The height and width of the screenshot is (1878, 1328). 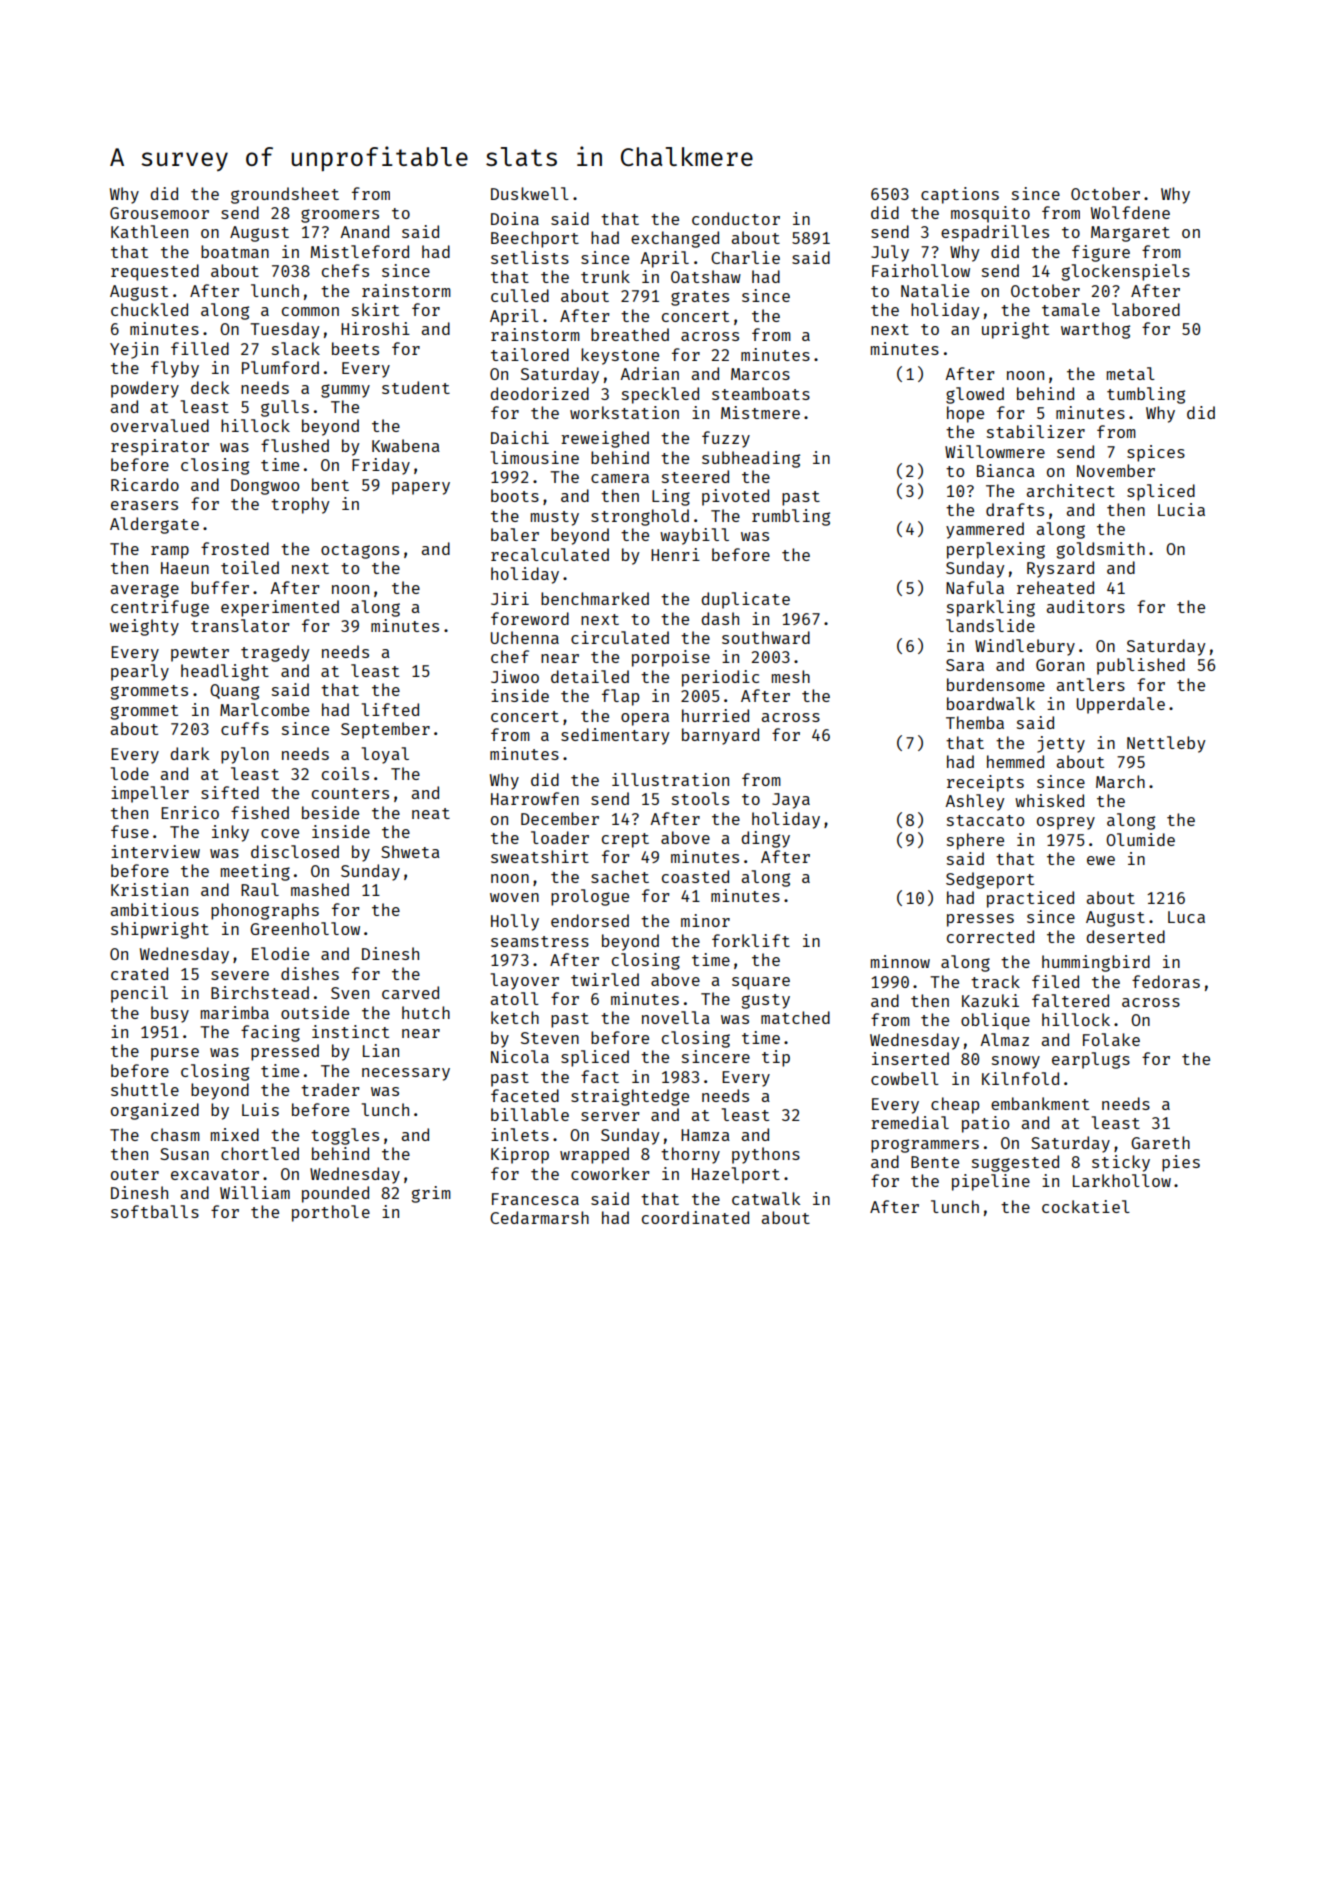 I want to click on barnyard, so click(x=720, y=736).
